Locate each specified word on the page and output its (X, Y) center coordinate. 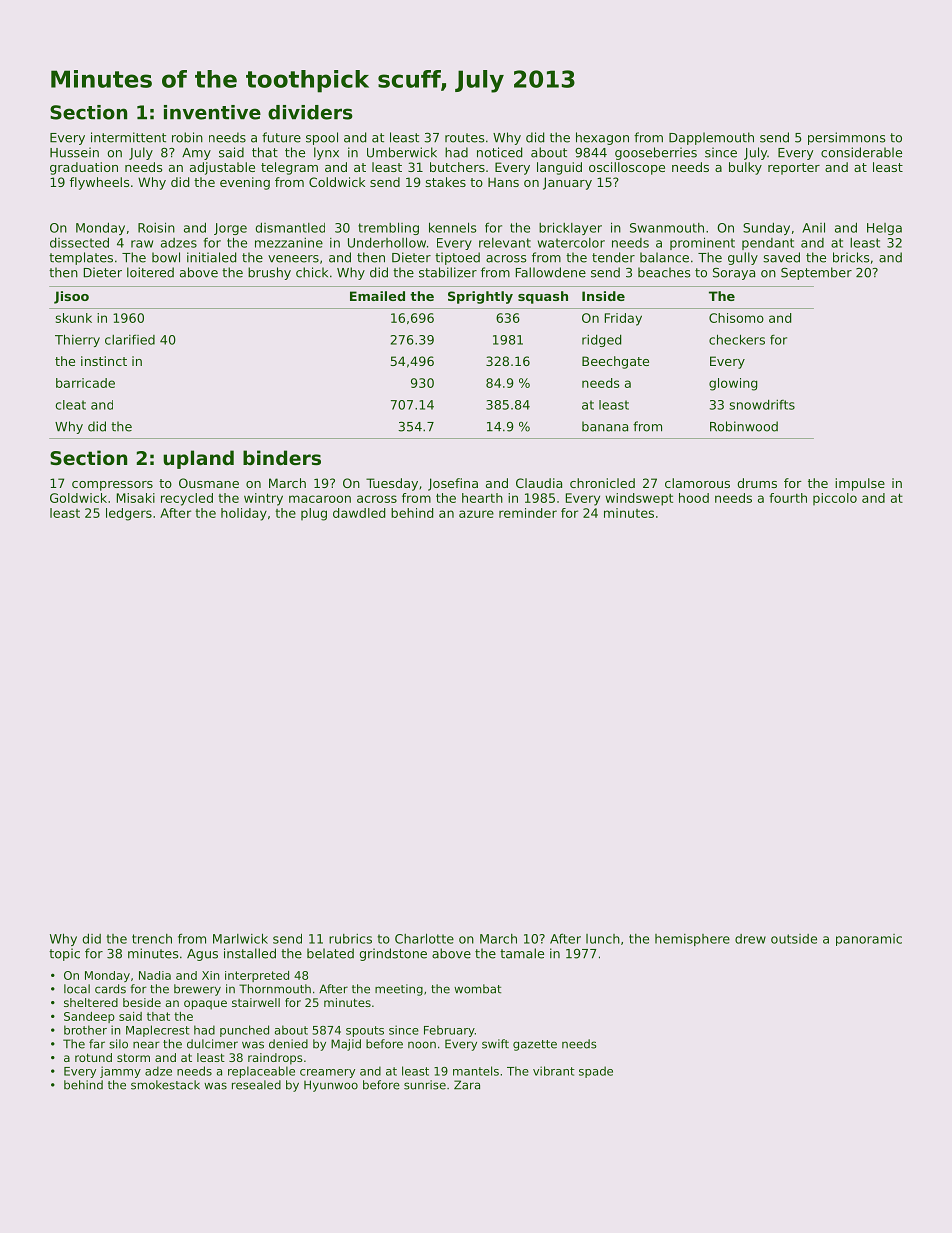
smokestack (165, 1085)
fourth (788, 498)
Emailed (377, 296)
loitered (150, 272)
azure (476, 514)
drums (757, 483)
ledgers (129, 514)
